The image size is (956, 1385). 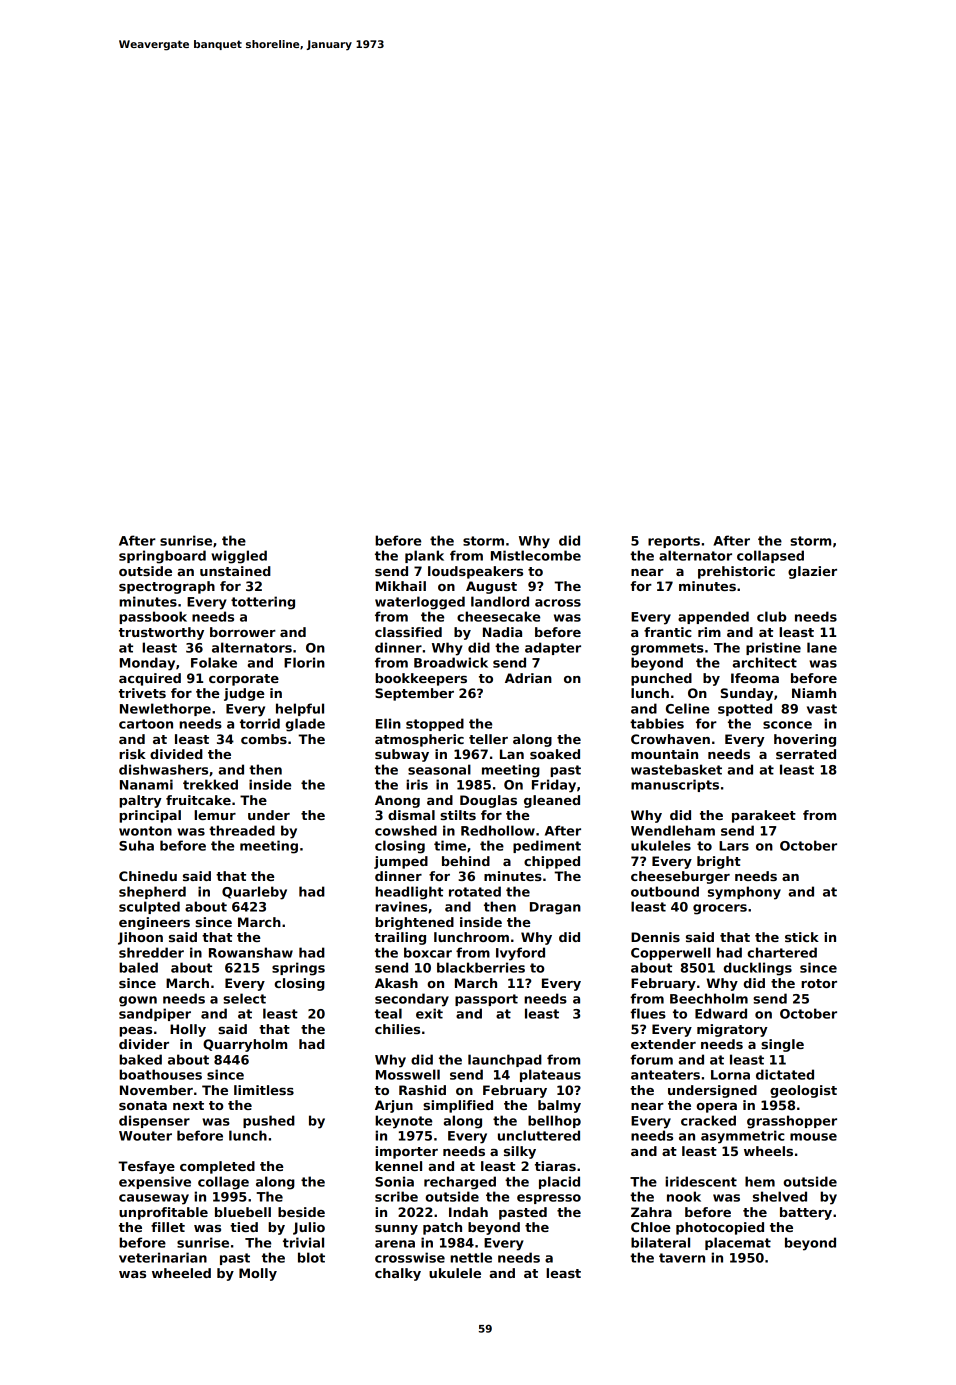 What do you see at coordinates (665, 891) in the image?
I see `outbound` at bounding box center [665, 891].
